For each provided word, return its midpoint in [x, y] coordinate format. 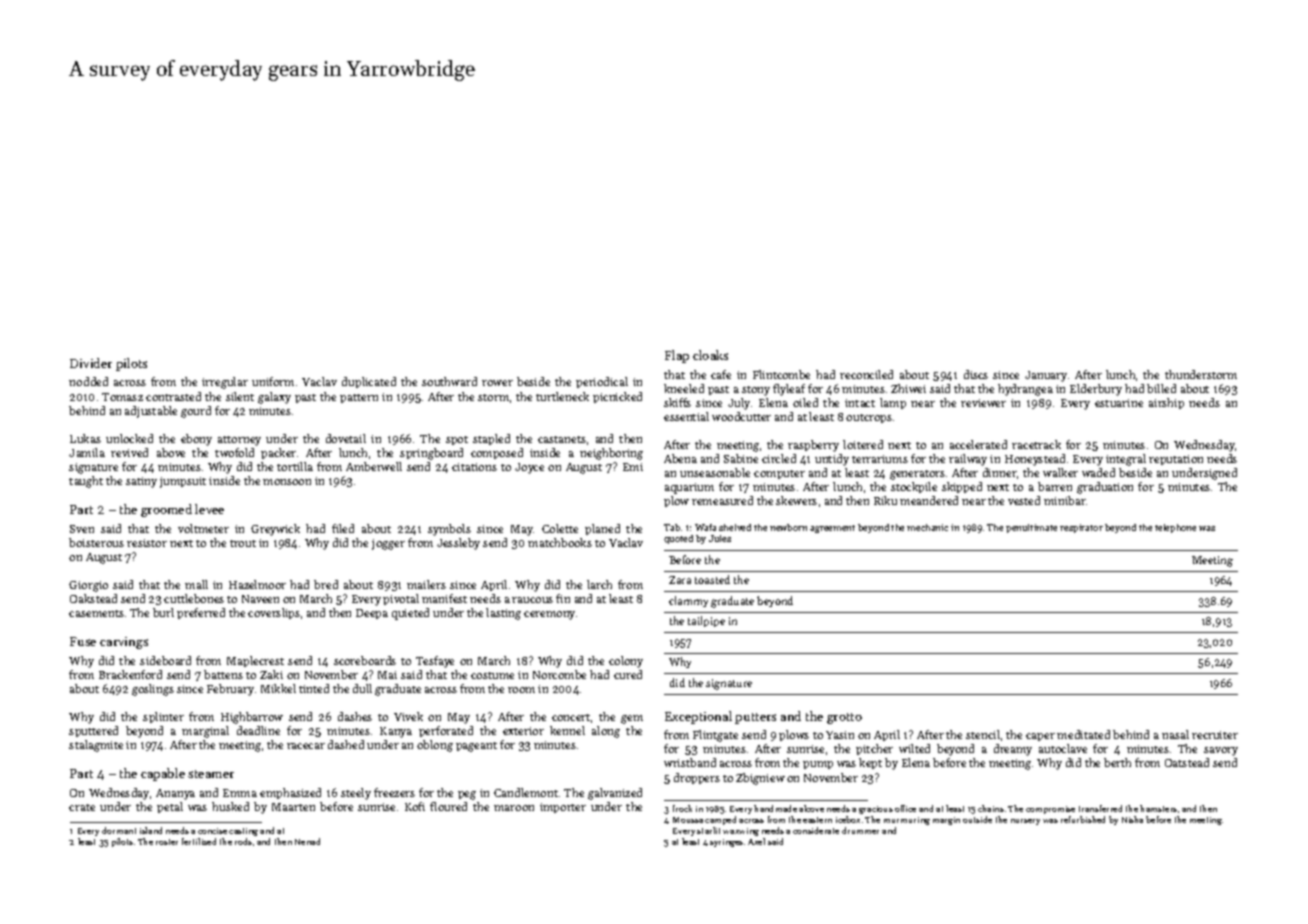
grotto [844, 718]
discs [976, 374]
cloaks [710, 355]
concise [212, 831]
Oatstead [1187, 762]
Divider [91, 363]
